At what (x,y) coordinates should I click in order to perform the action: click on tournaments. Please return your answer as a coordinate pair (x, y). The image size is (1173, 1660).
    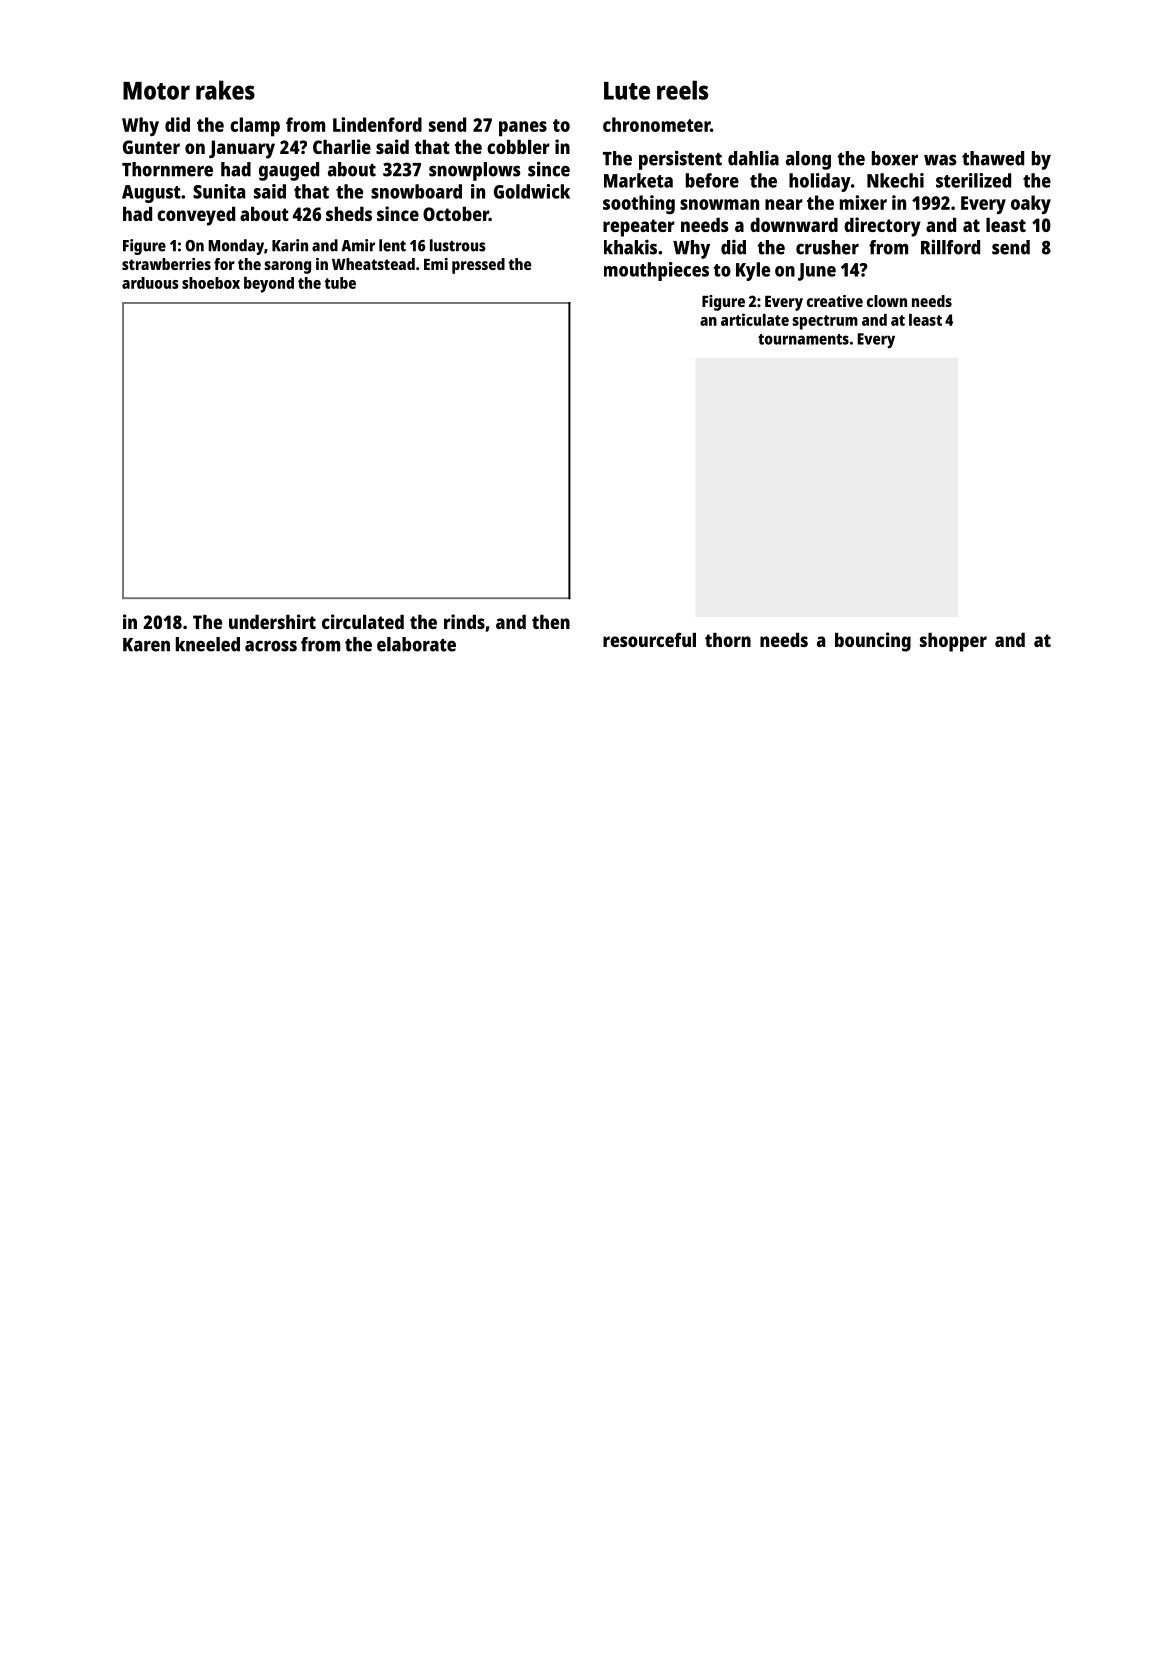
    Looking at the image, I should click on (803, 339).
